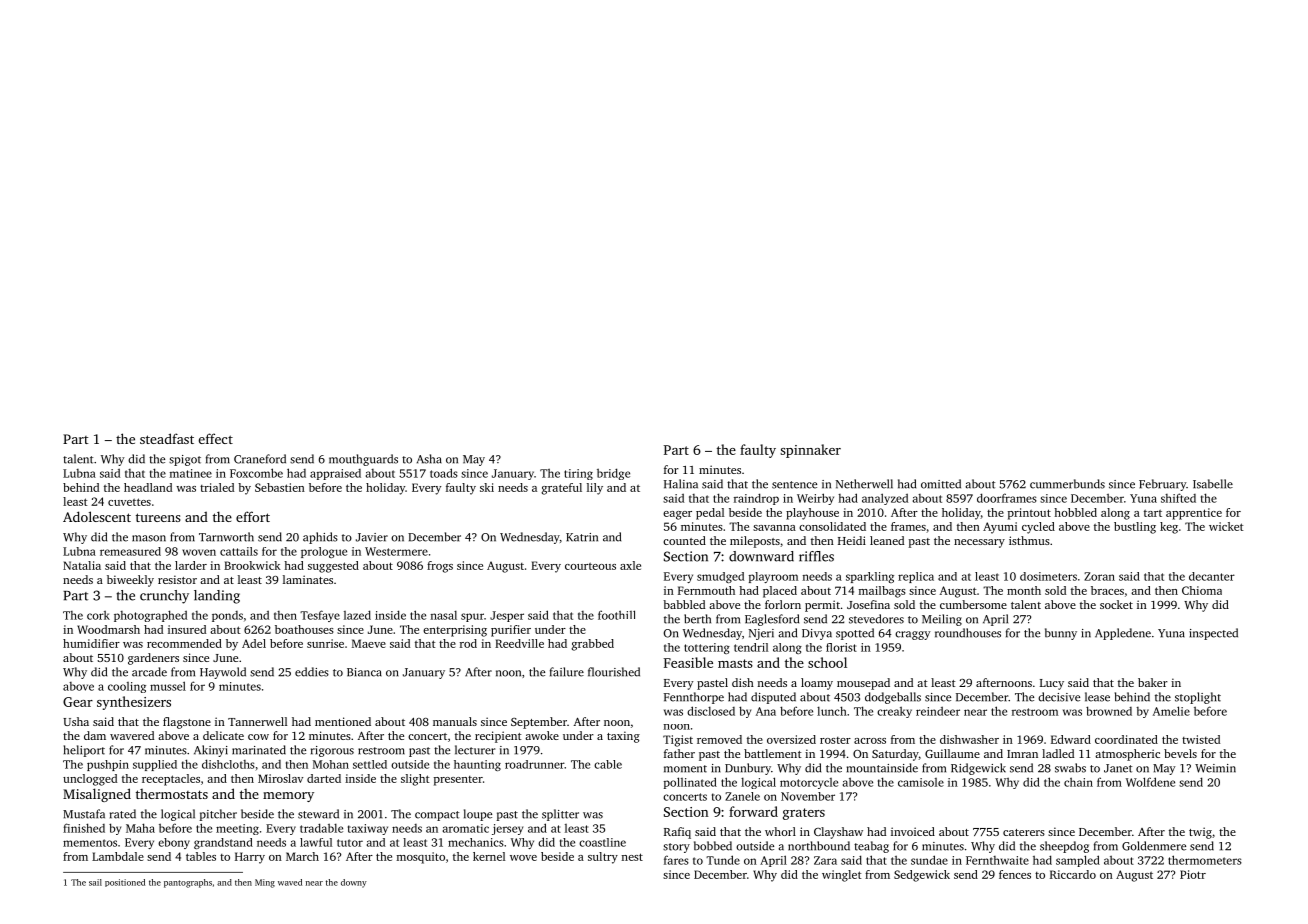 The width and height of the screenshot is (1308, 924). I want to click on inspected, so click(1213, 634).
